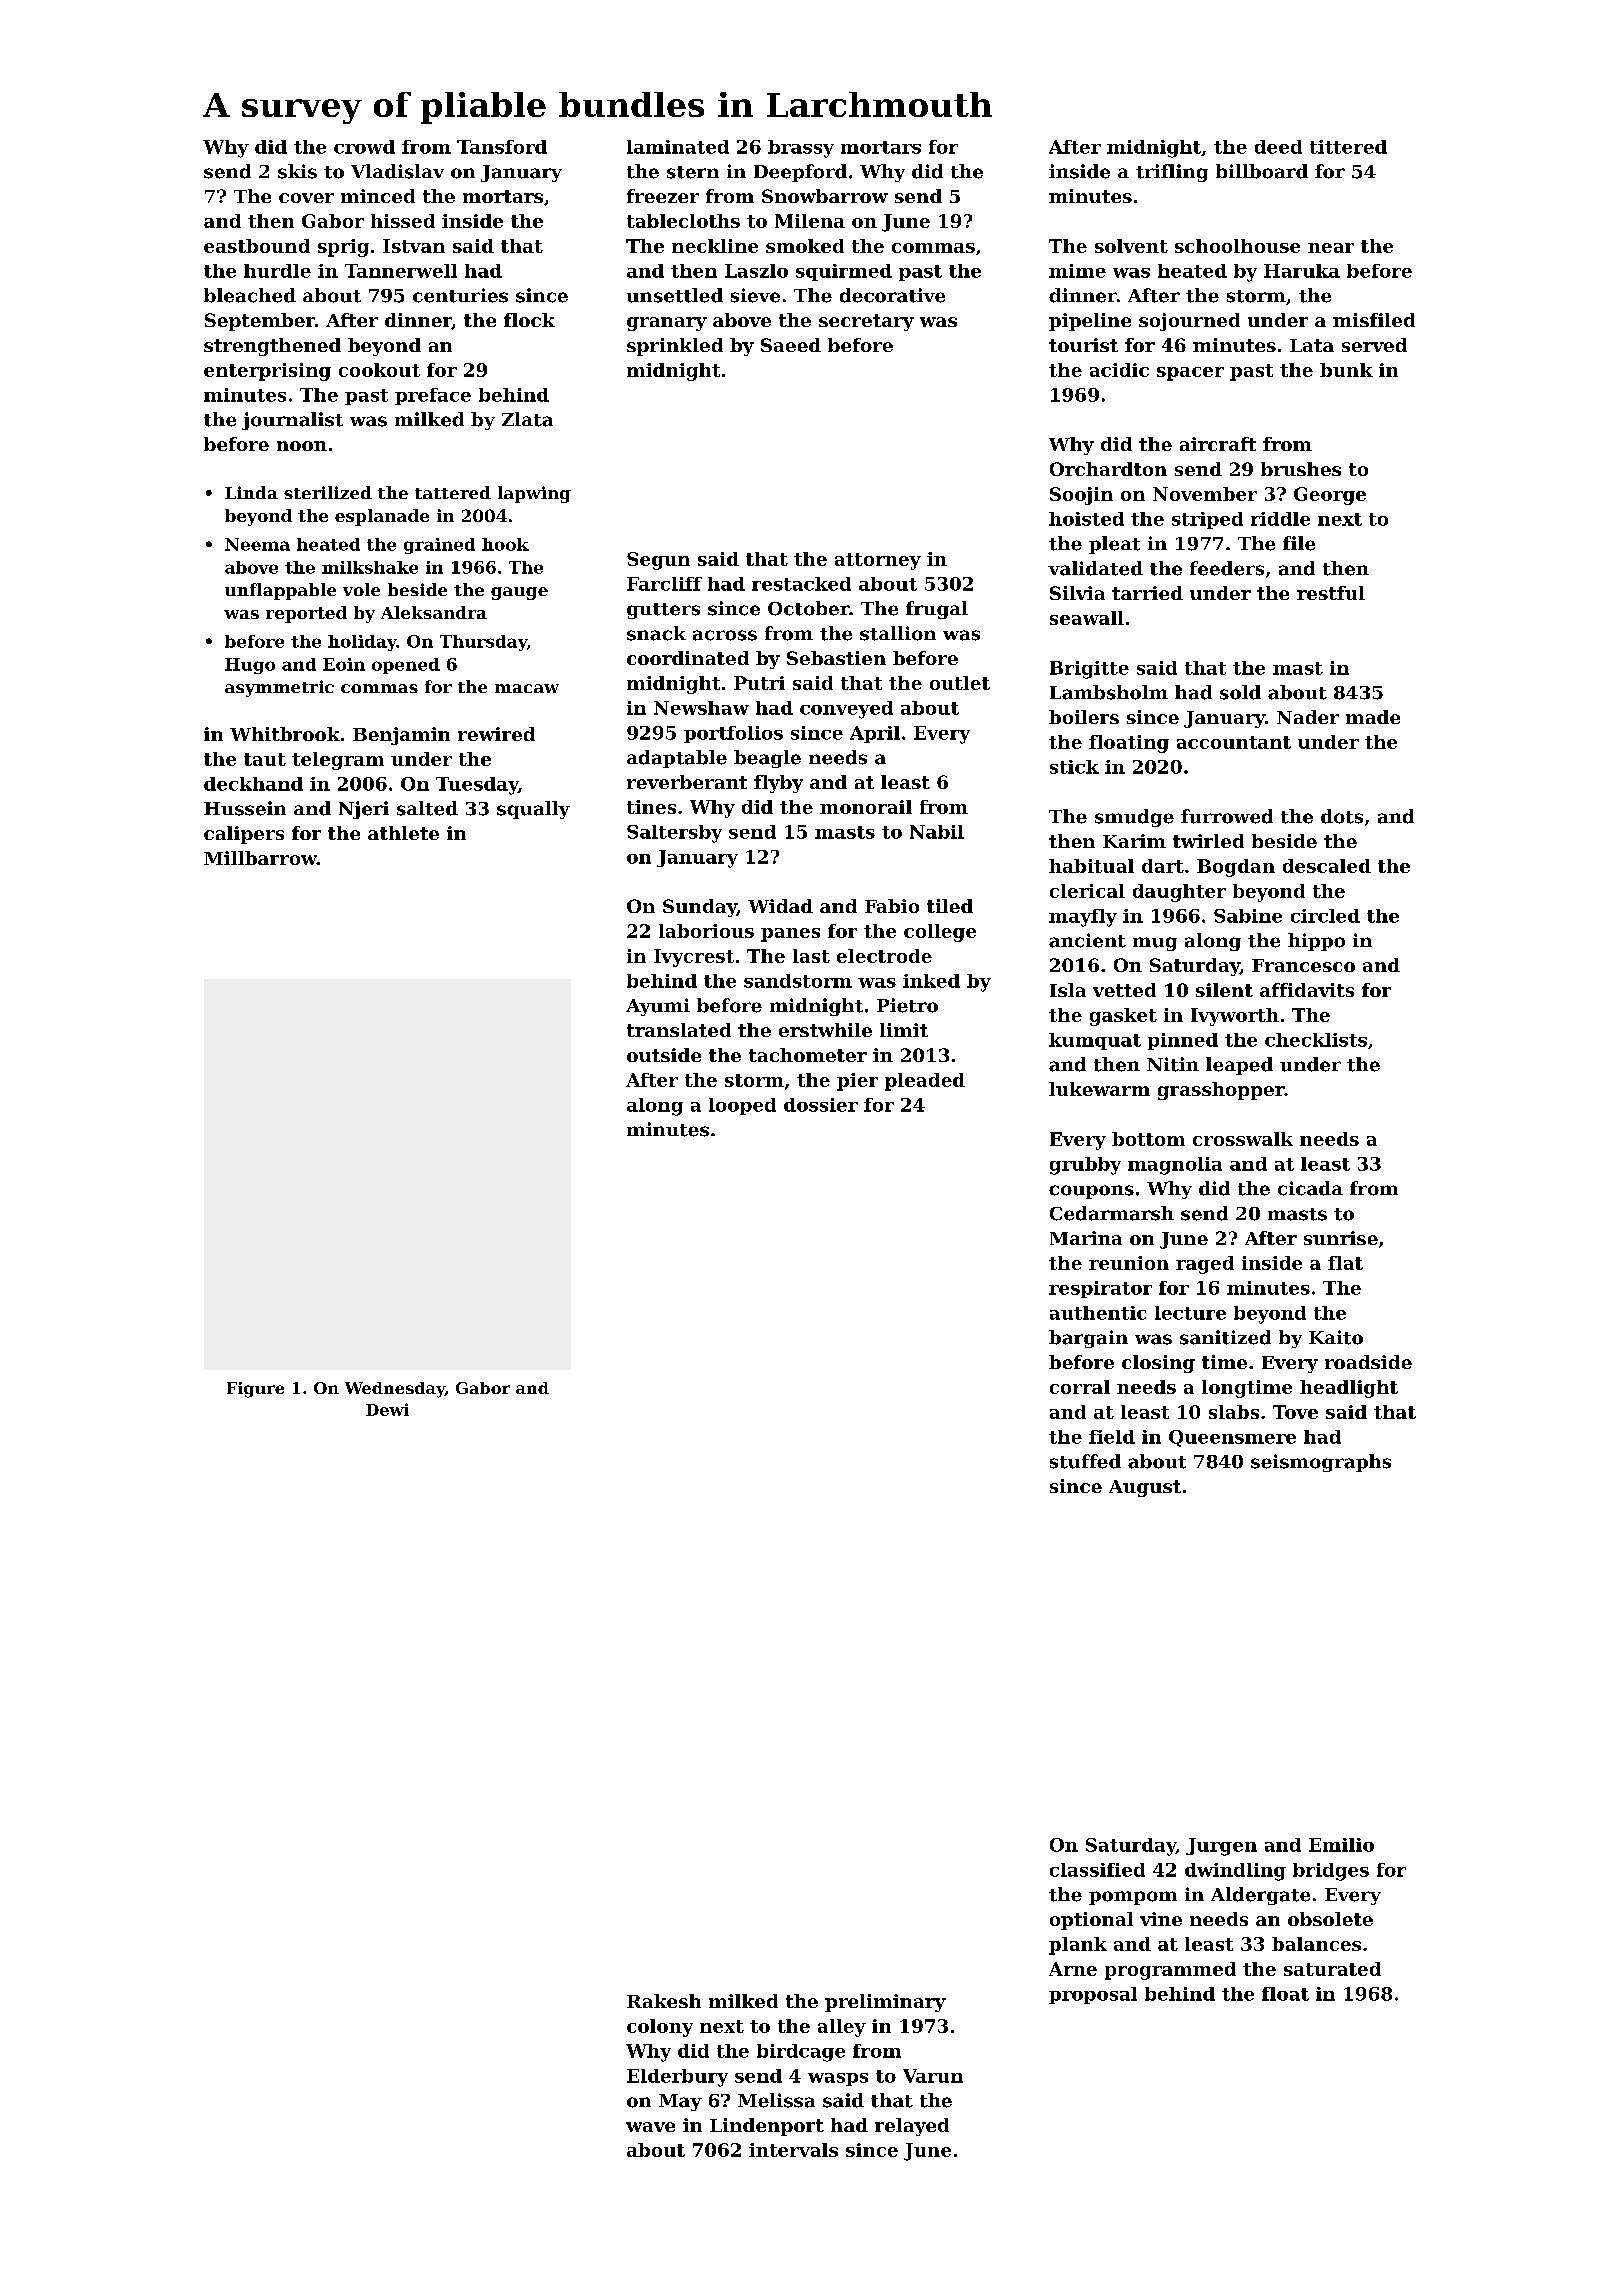 This page has height=2292, width=1620. Describe the element at coordinates (801, 149) in the page. I see `brassy` at that location.
